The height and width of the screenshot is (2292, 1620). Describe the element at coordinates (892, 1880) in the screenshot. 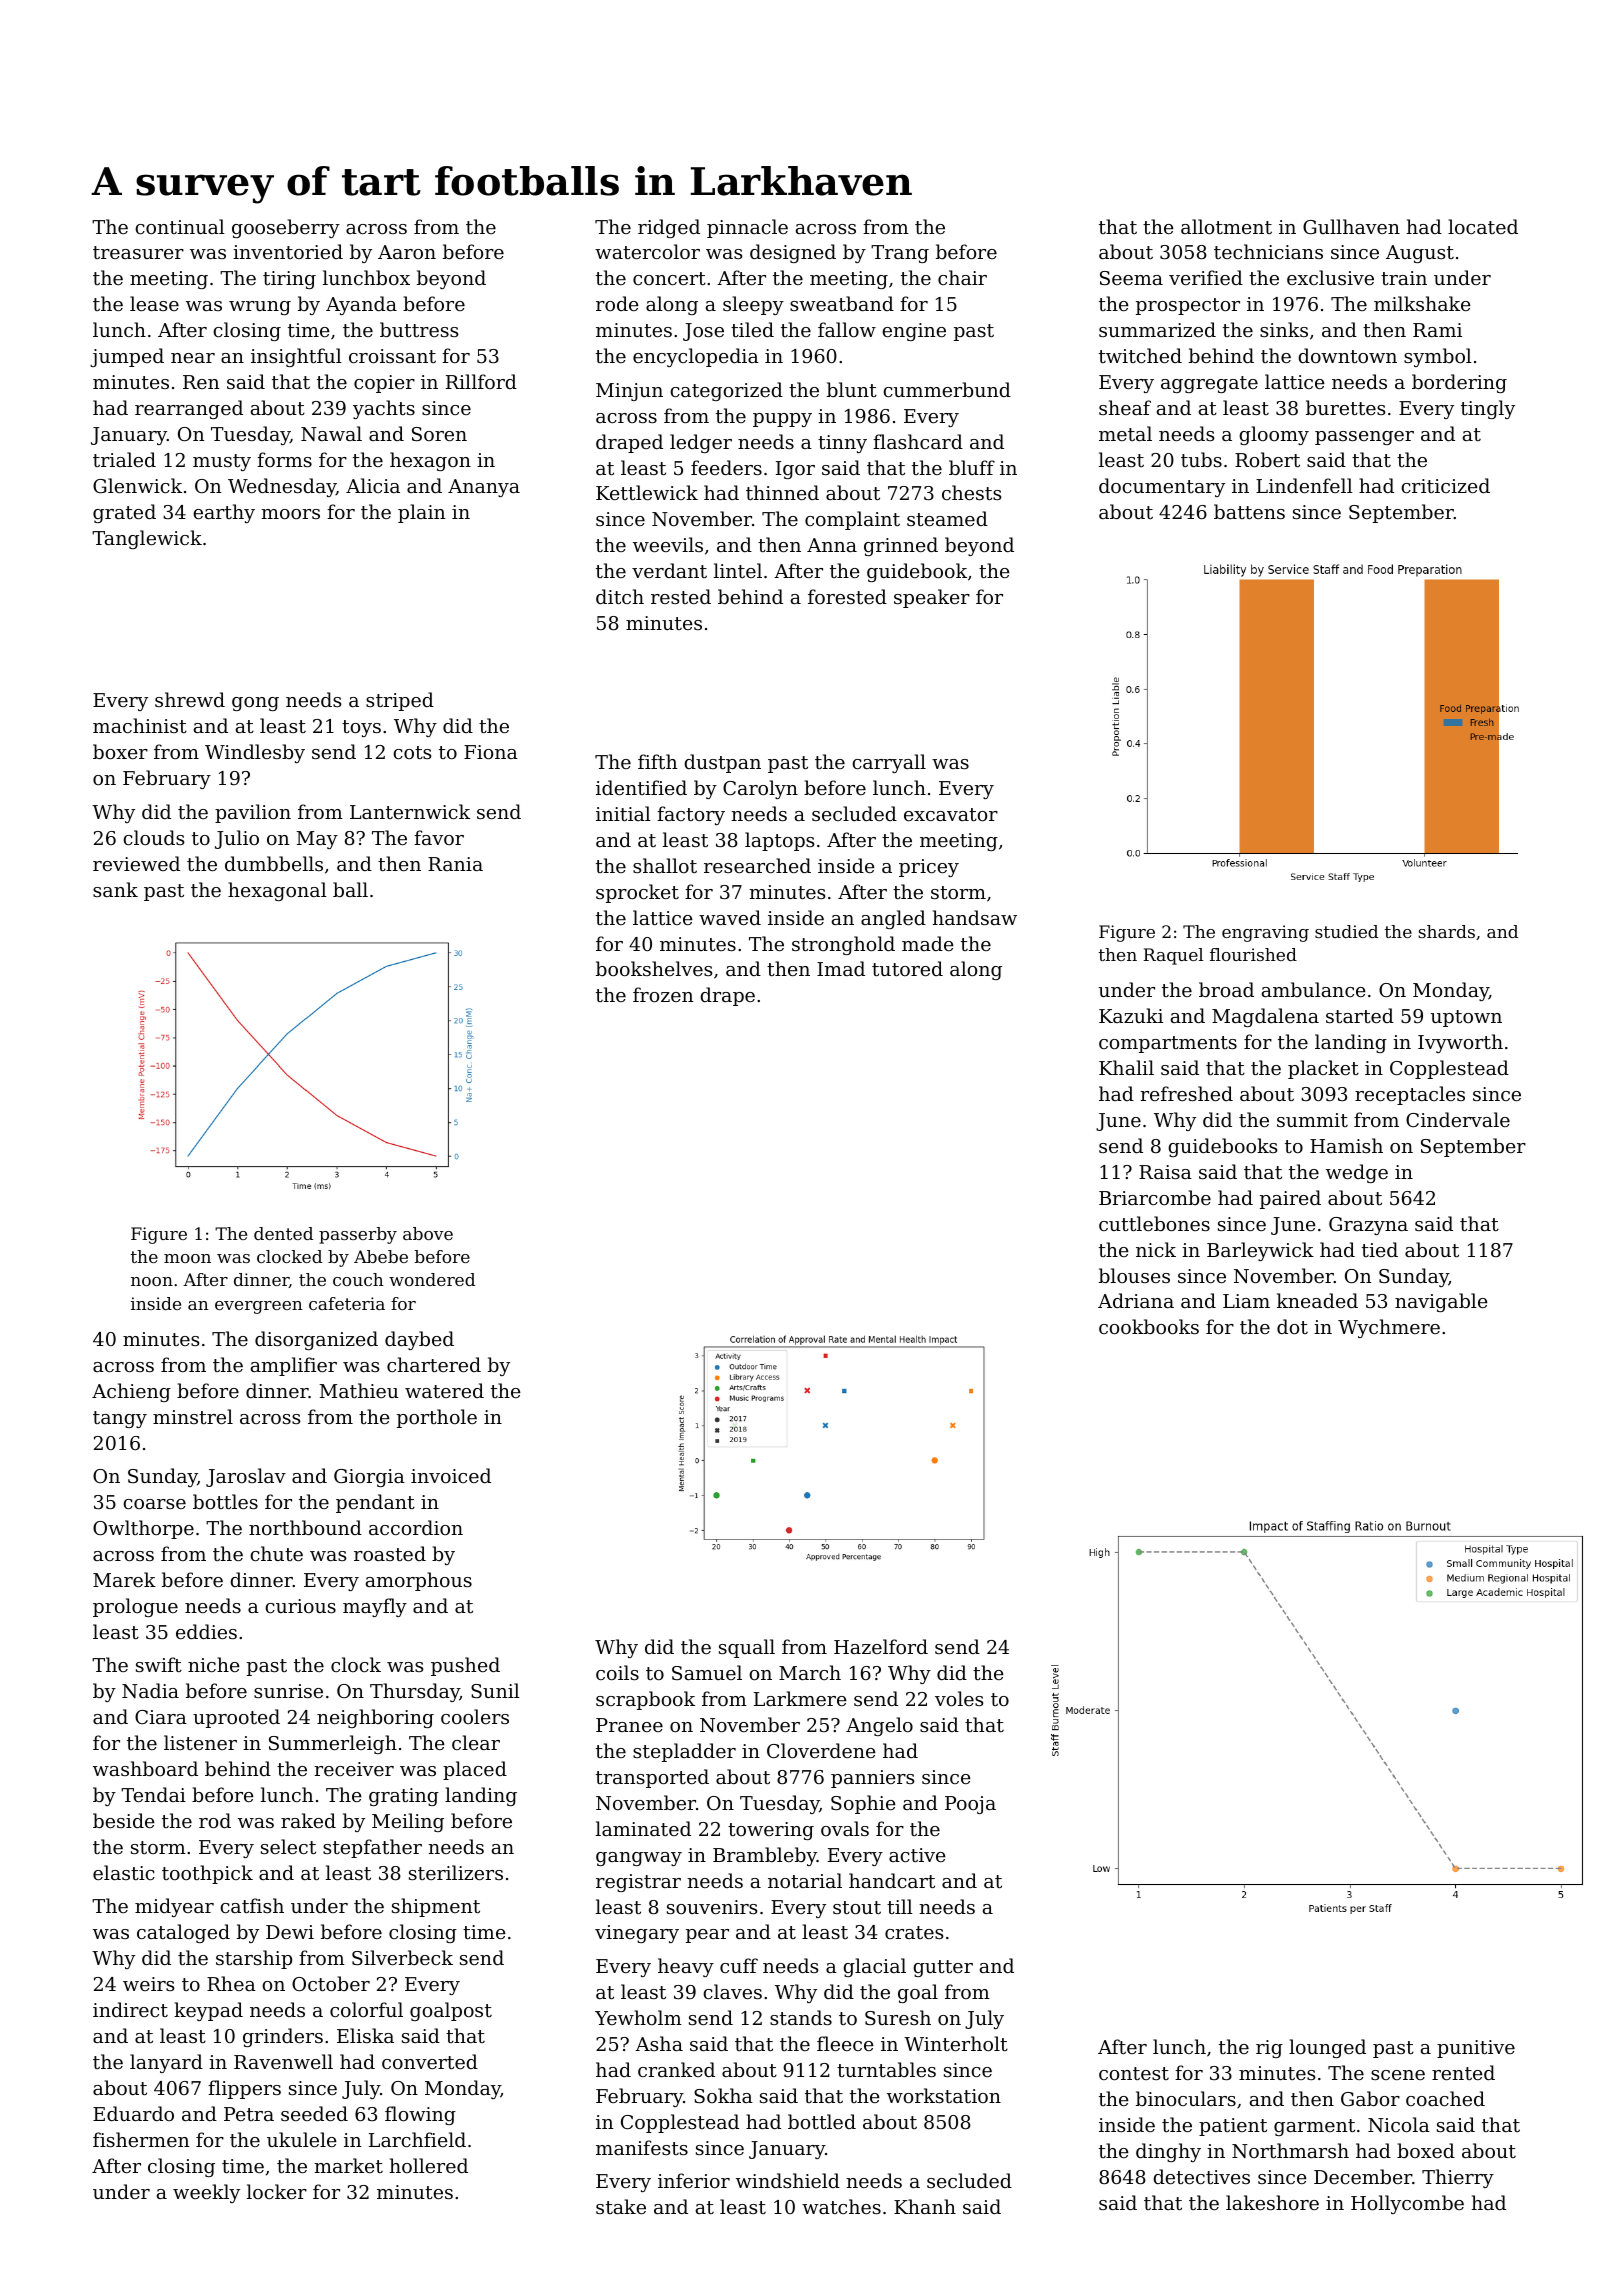

I see `handcart` at that location.
